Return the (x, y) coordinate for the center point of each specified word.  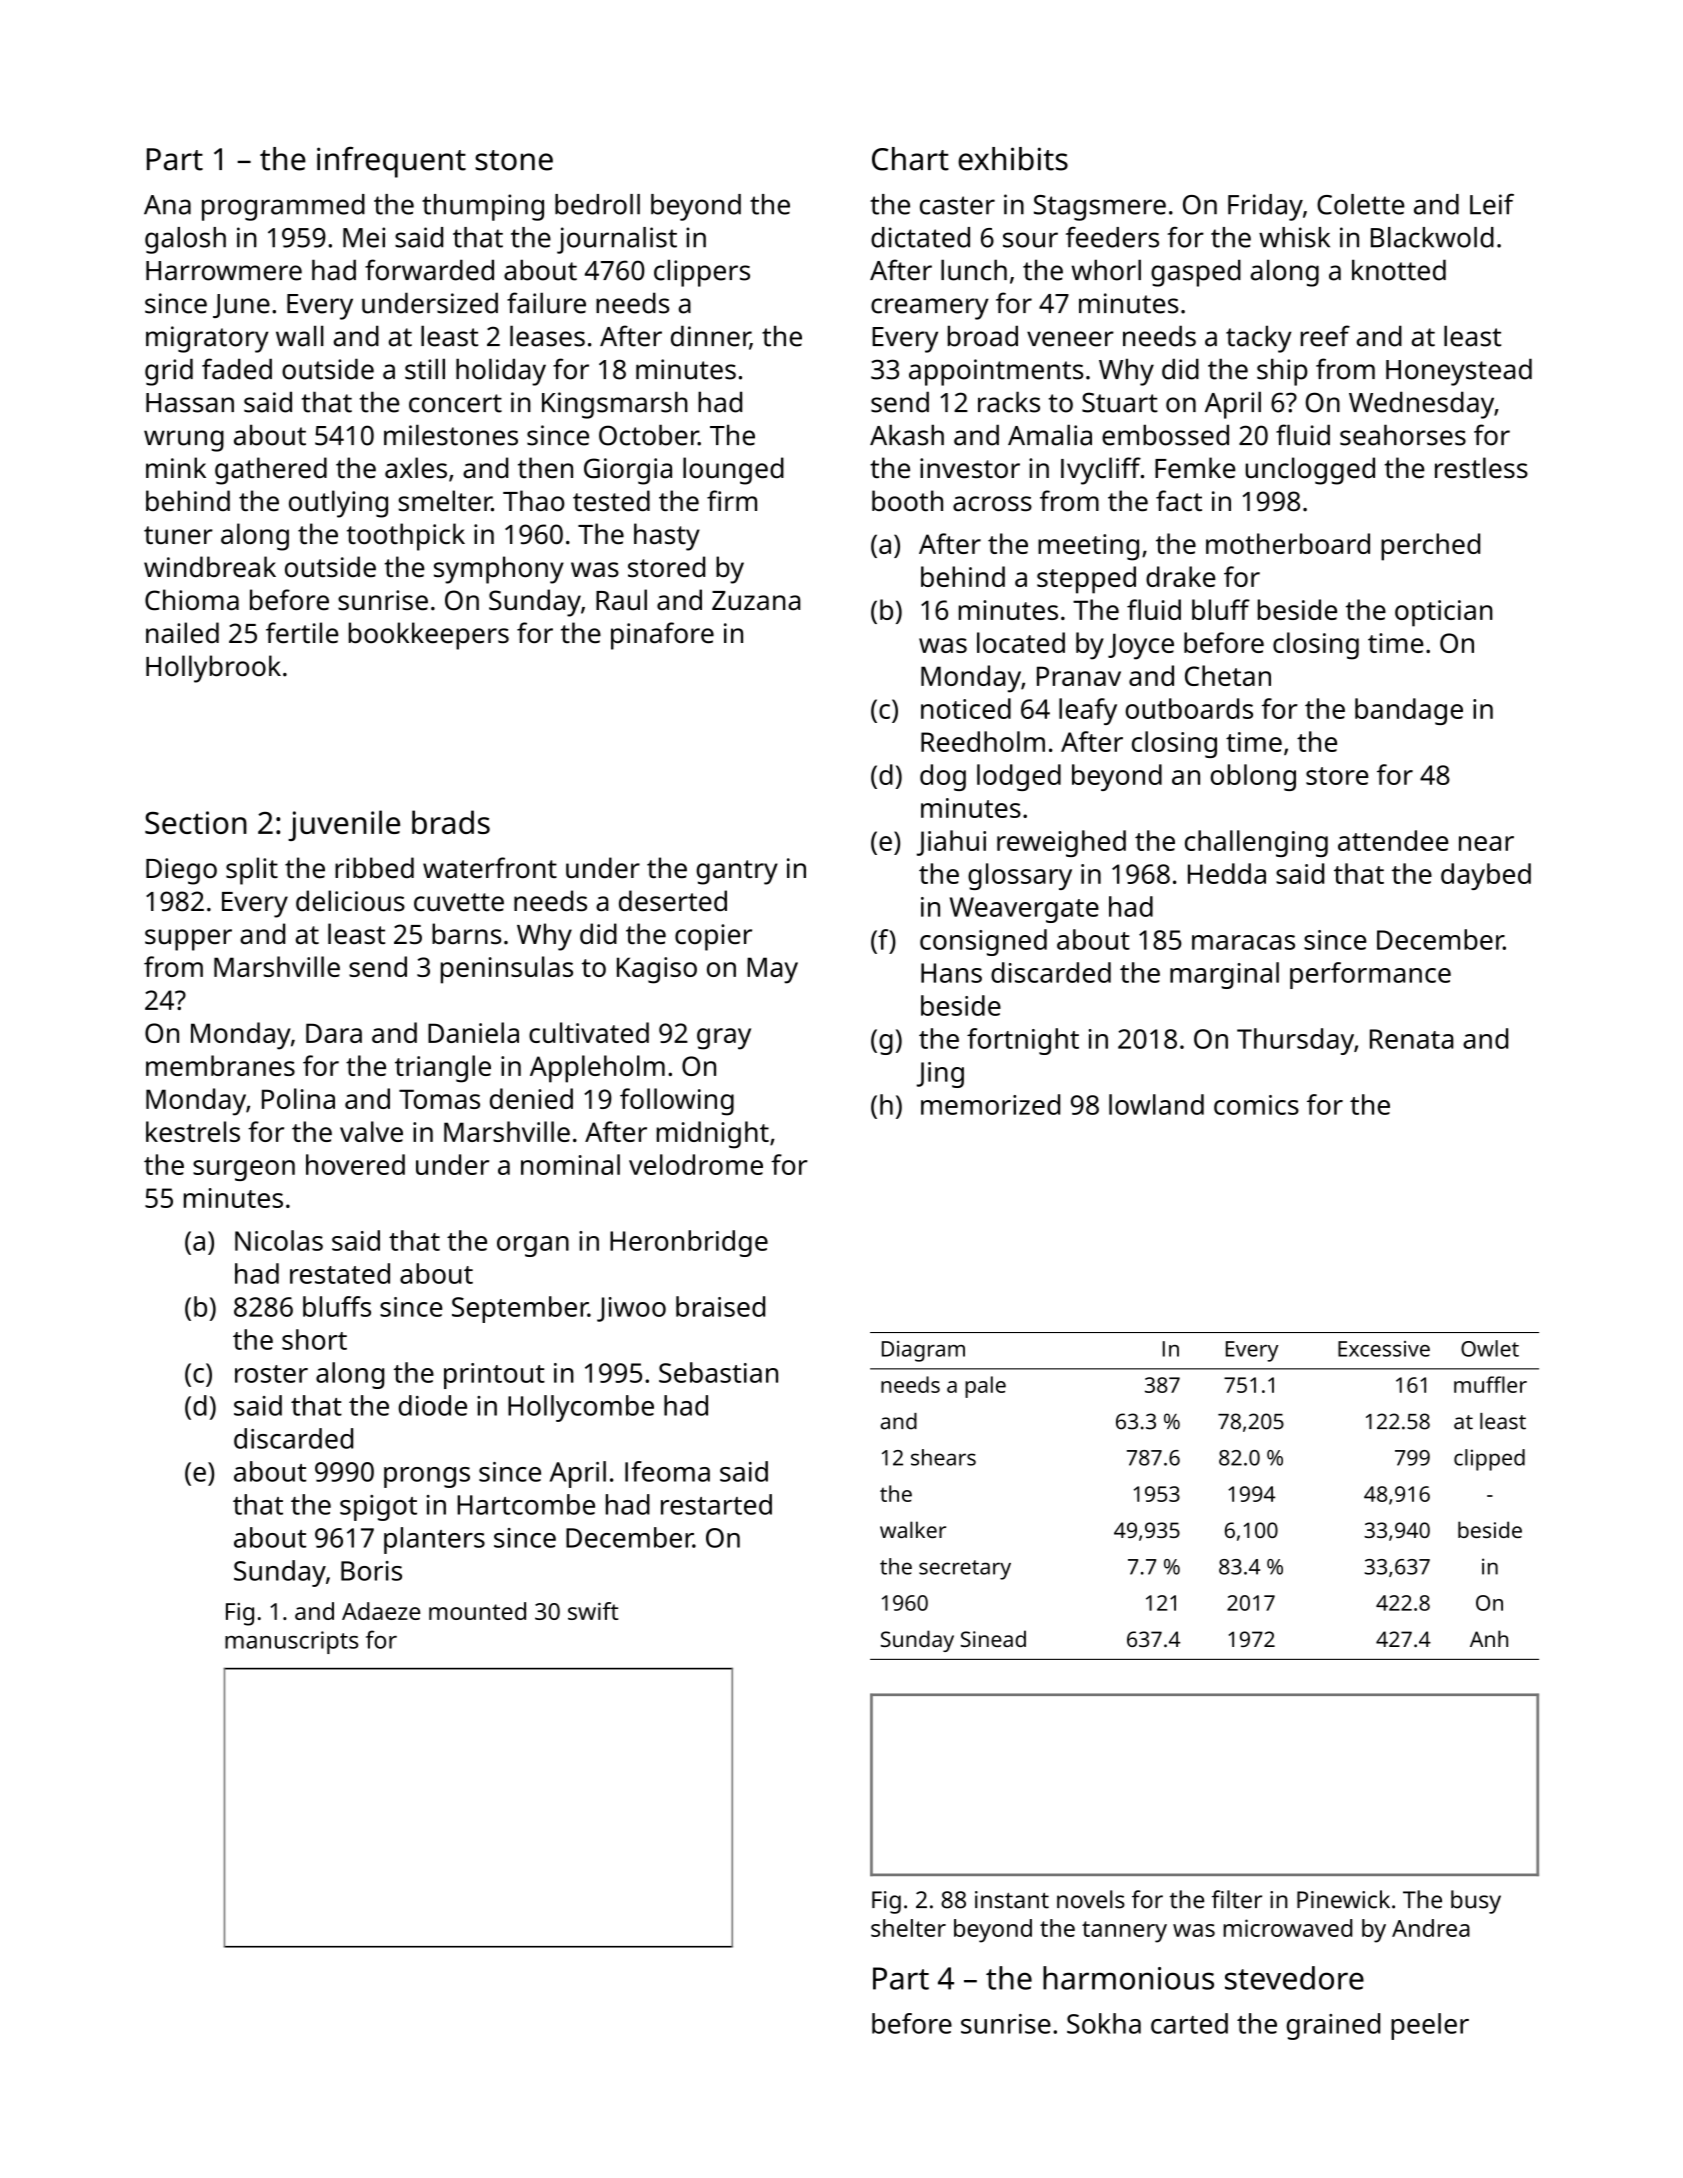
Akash (907, 435)
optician (1444, 613)
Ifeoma (667, 1471)
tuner (178, 535)
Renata (1411, 1039)
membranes (220, 1065)
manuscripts (291, 1642)
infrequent (391, 162)
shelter (908, 1928)
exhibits (1013, 159)
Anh (1489, 1638)
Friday (1265, 207)
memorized (990, 1104)
